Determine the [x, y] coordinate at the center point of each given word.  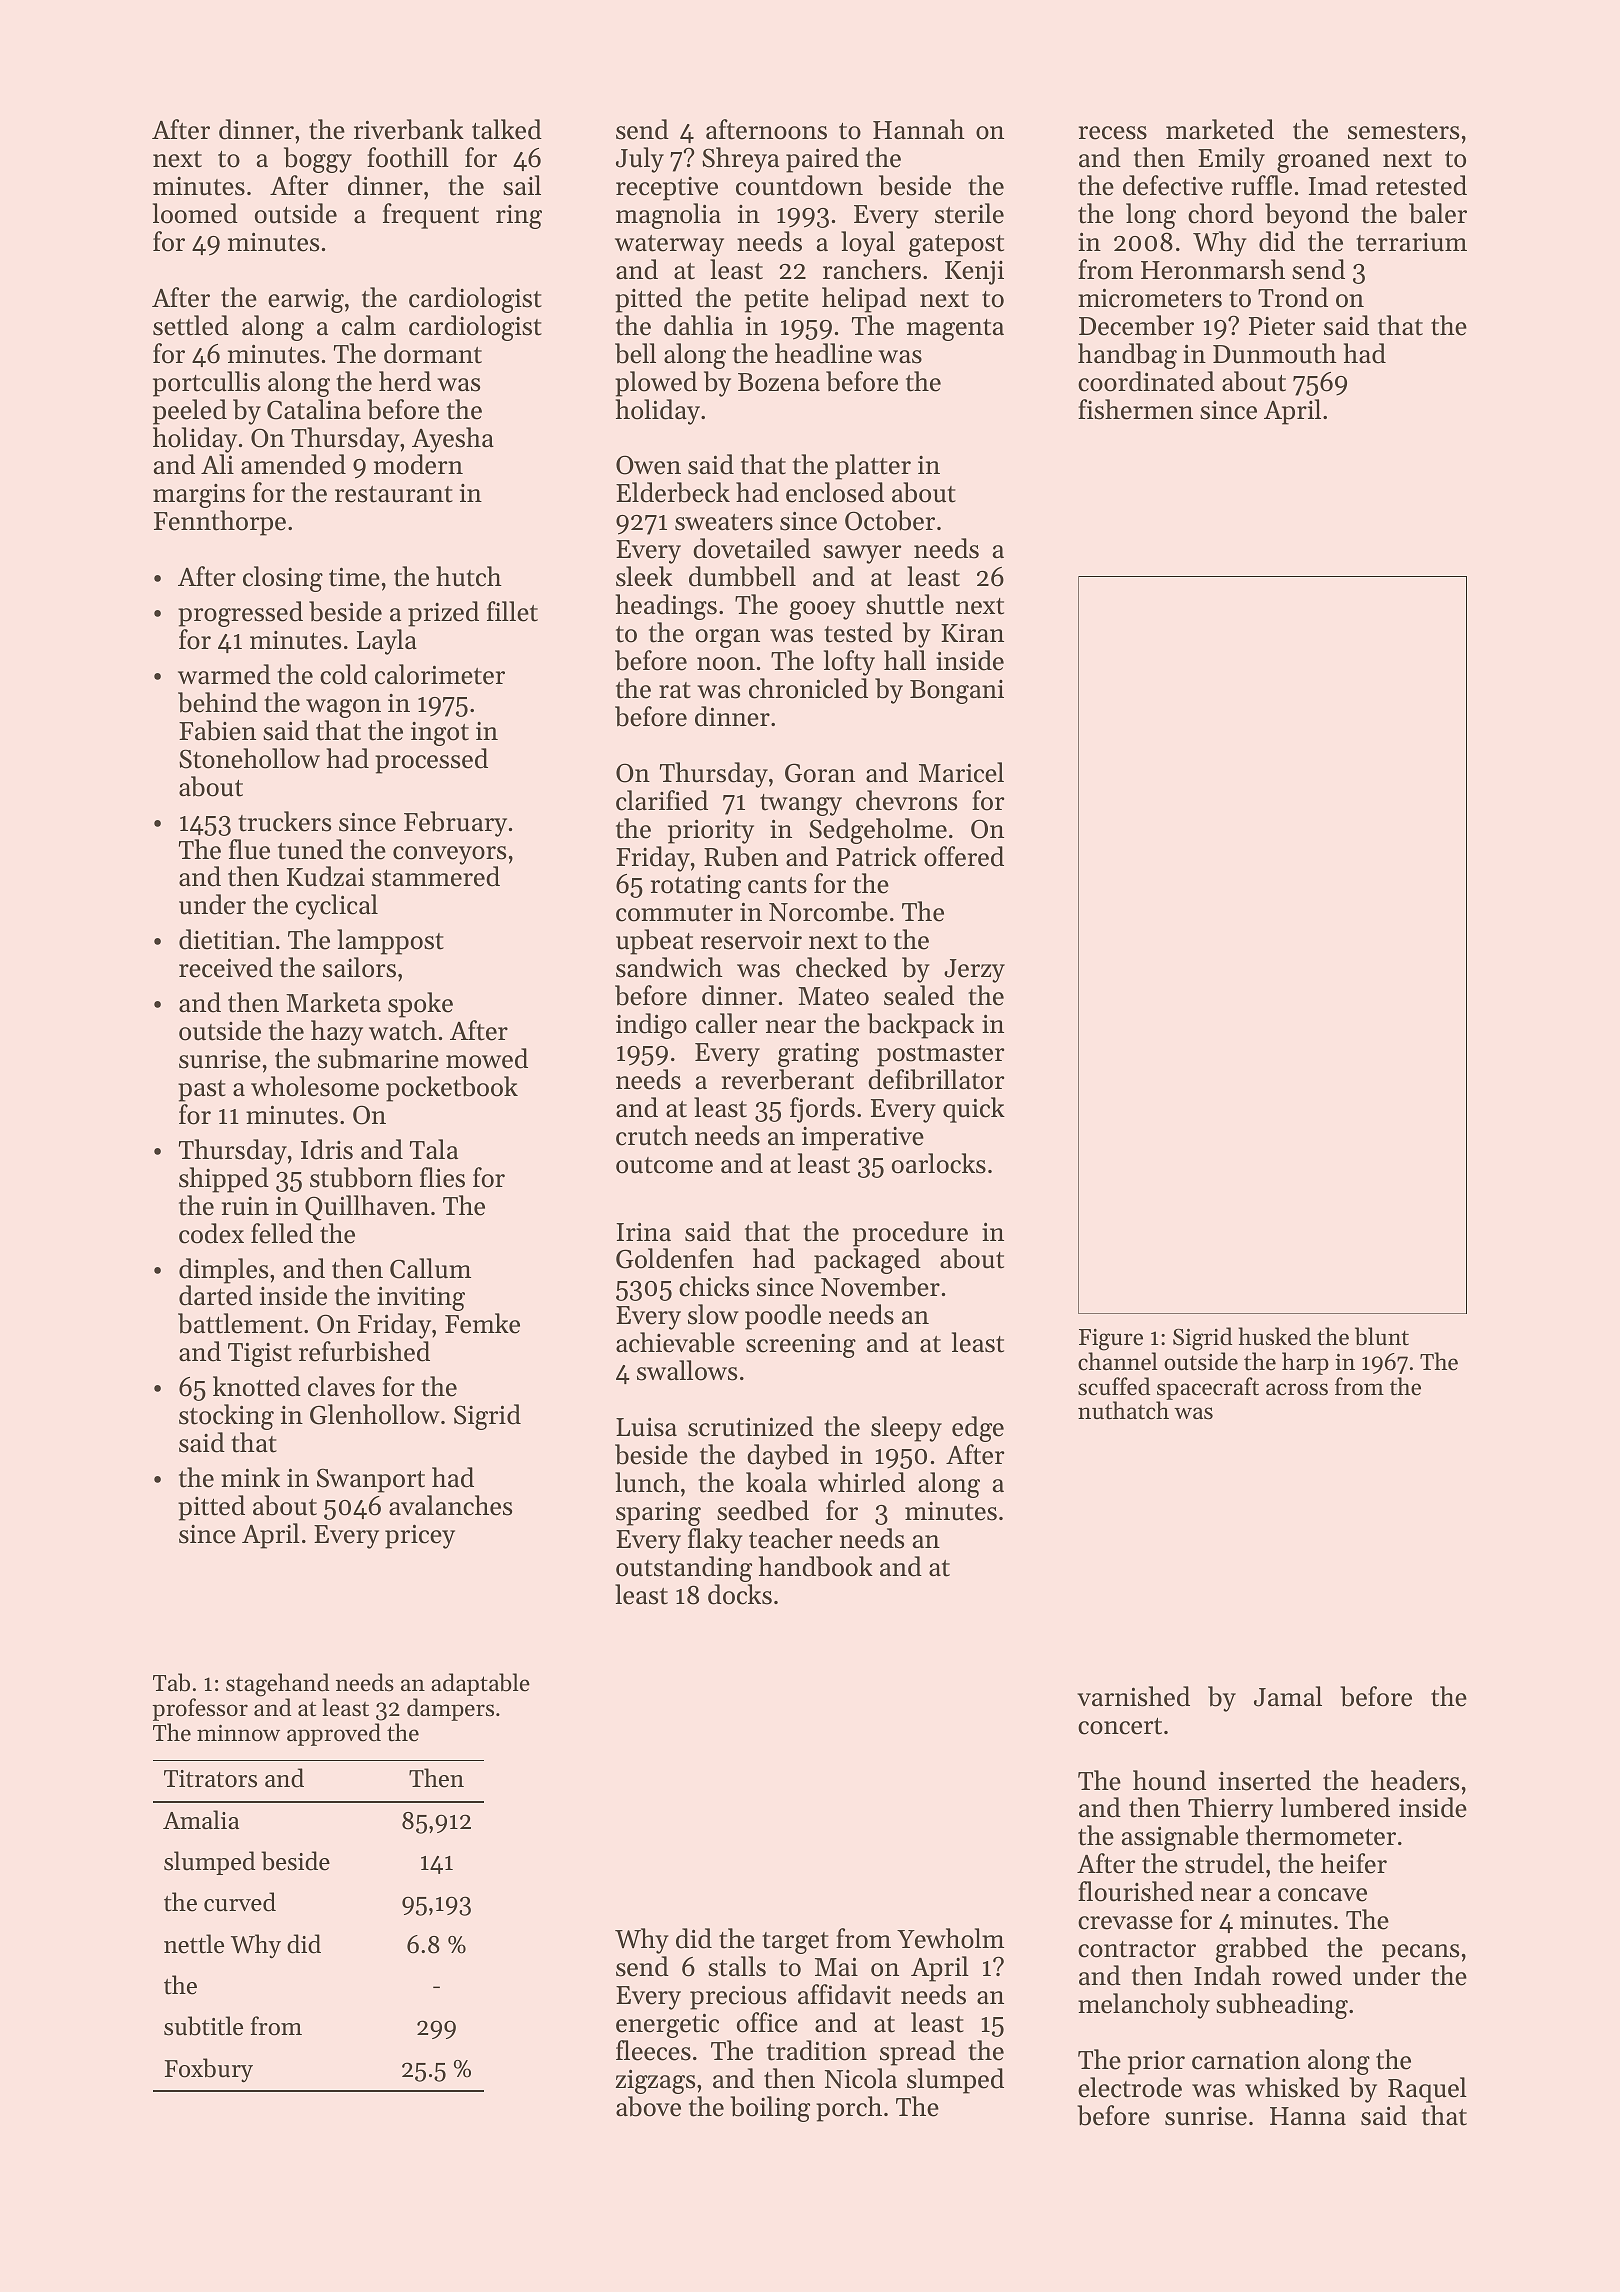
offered [964, 856]
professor [200, 1709]
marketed [1220, 129]
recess [1113, 133]
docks [740, 1594]
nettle [194, 1944]
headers [1415, 1780]
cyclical [337, 907]
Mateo [833, 996]
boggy [318, 160]
